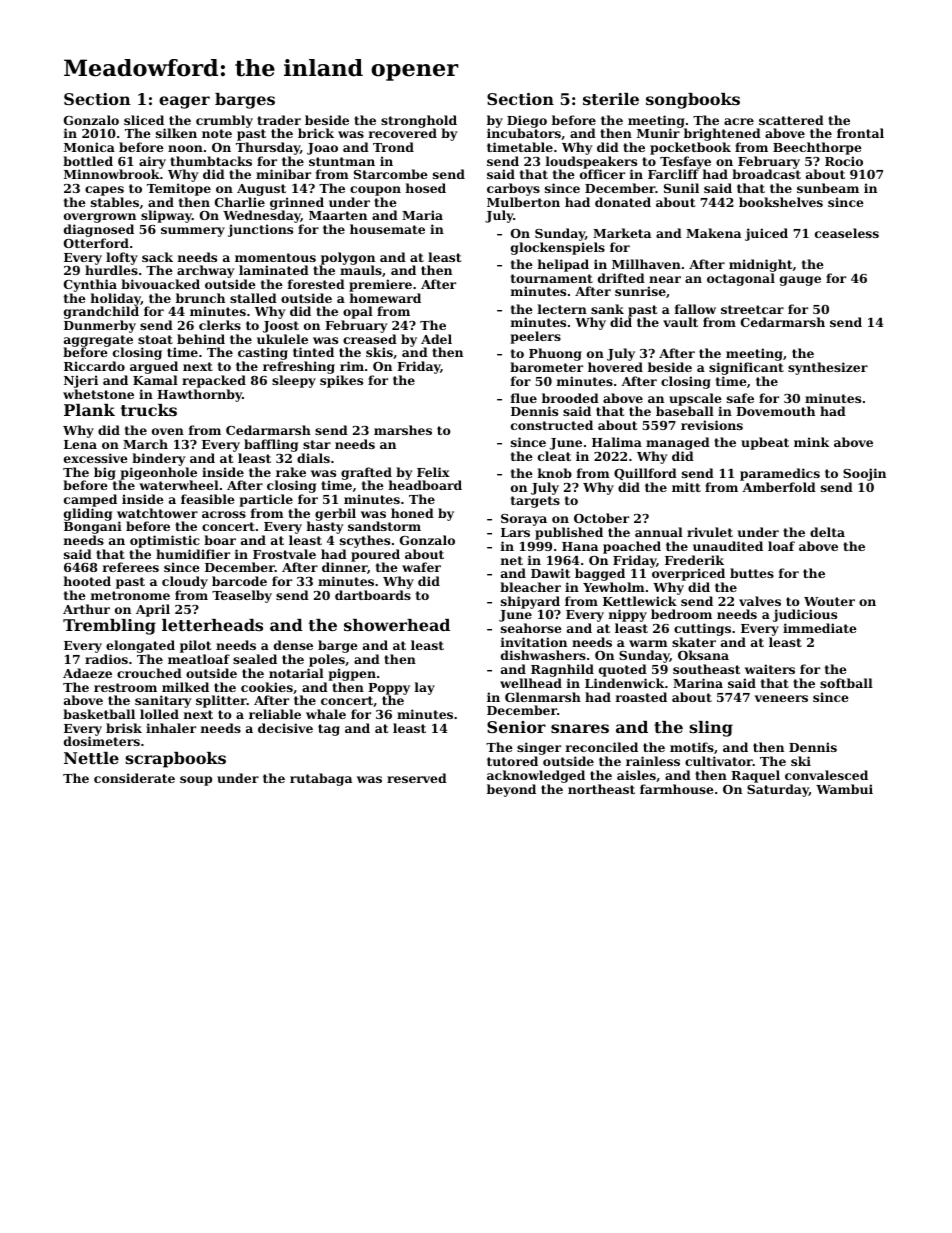 The width and height of the screenshot is (952, 1233). Describe the element at coordinates (125, 687) in the screenshot. I see `restroom` at that location.
